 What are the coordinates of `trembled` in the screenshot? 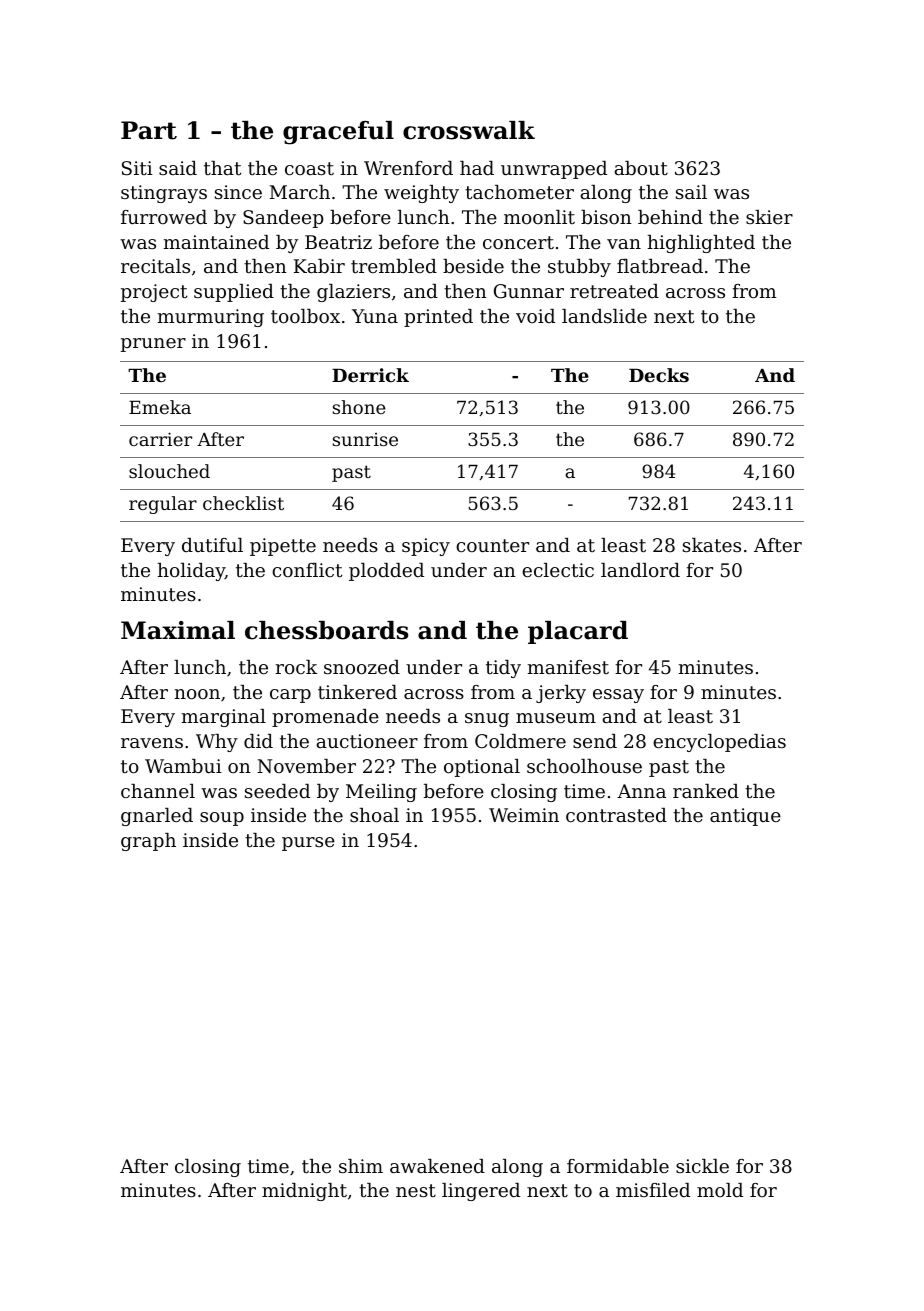 It's located at (394, 266).
